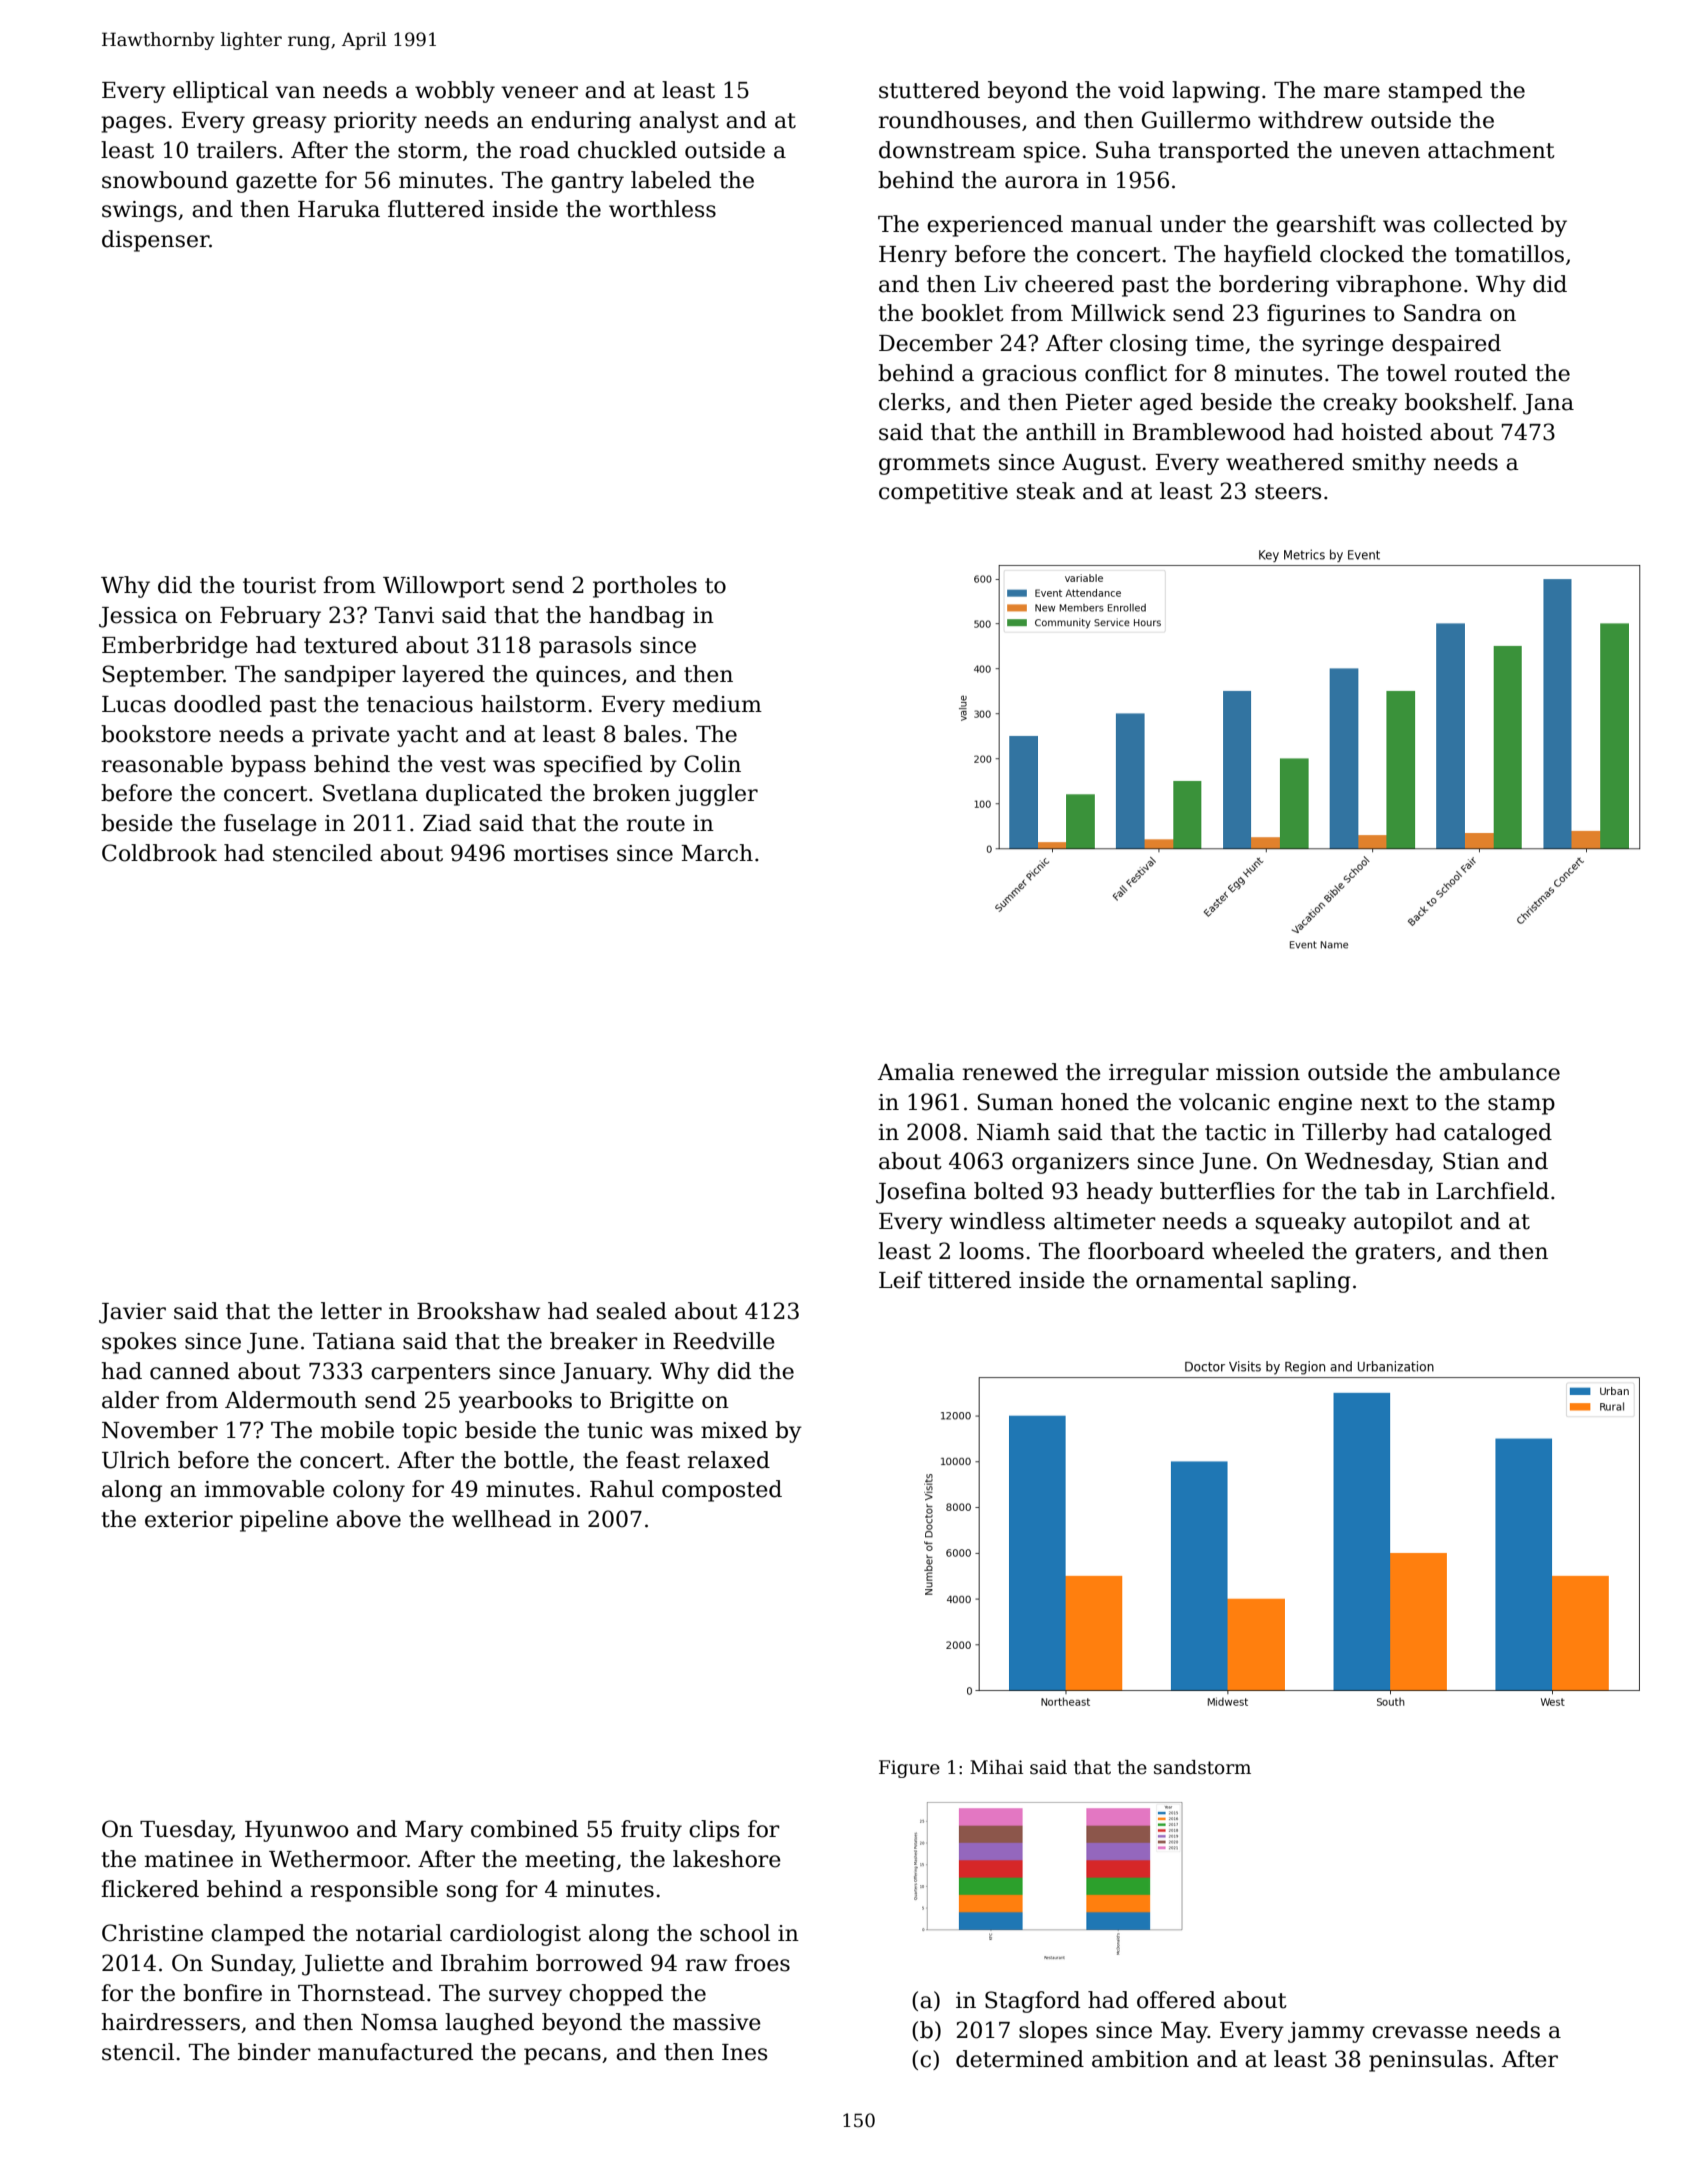 The height and width of the document is (2178, 1683). I want to click on Henry, so click(913, 256).
